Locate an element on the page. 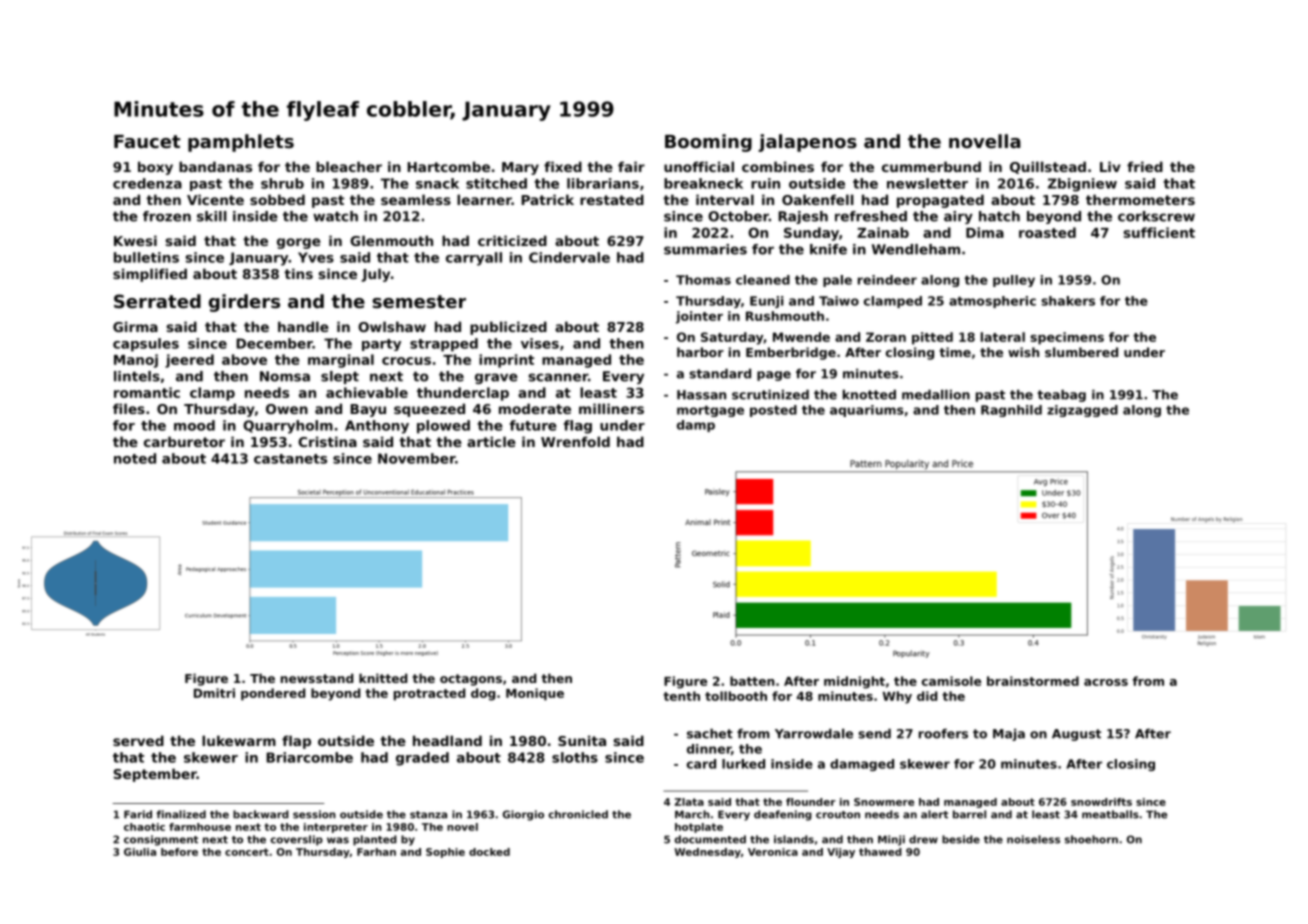  damp is located at coordinates (696, 426).
